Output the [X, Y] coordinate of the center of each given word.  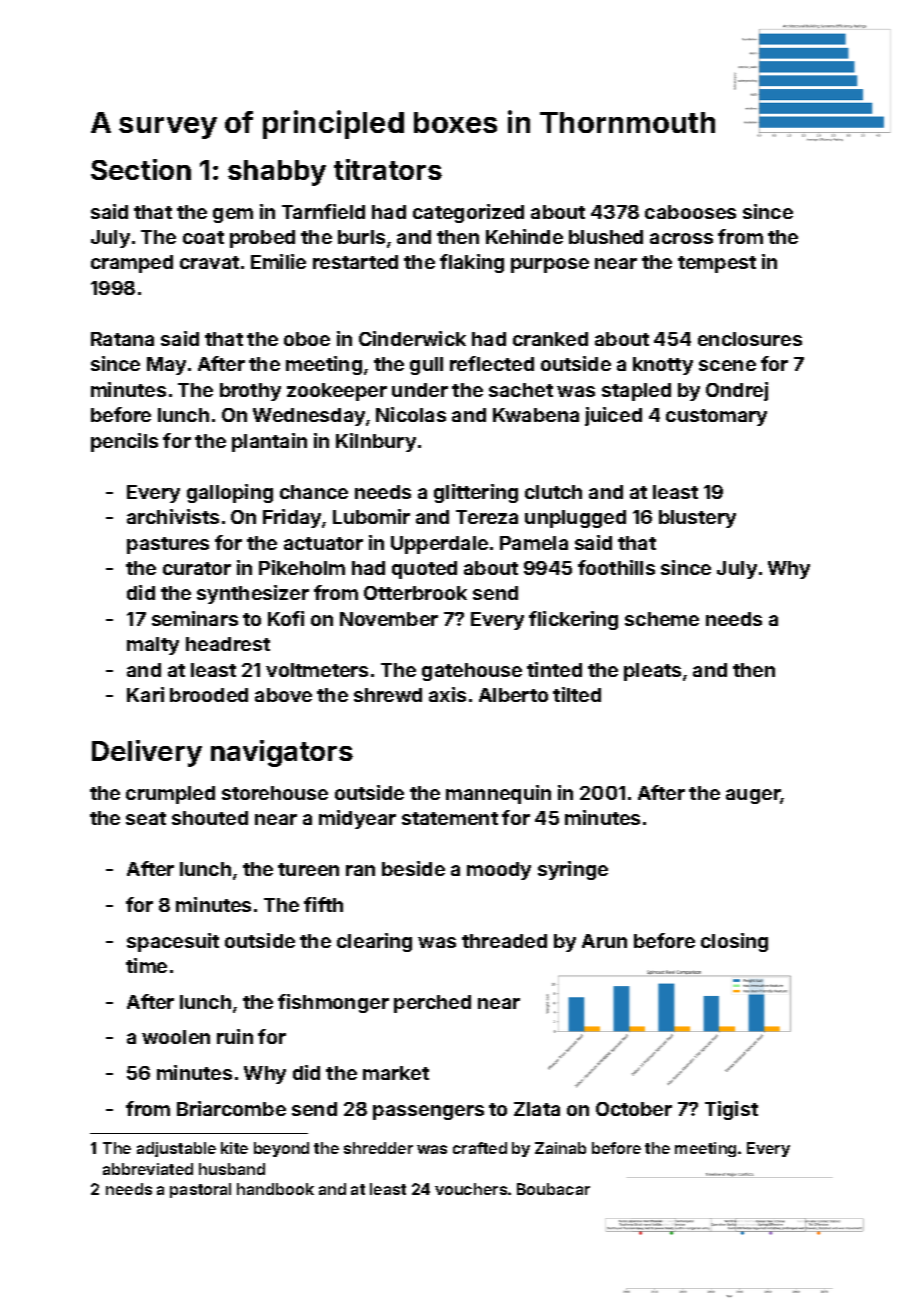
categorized [468, 213]
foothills [616, 567]
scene [727, 365]
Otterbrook [415, 593]
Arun [604, 941]
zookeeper [337, 392]
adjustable [176, 1149]
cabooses [690, 212]
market [396, 1073]
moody [499, 871]
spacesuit [173, 942]
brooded [209, 695]
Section [141, 169]
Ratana [122, 339]
